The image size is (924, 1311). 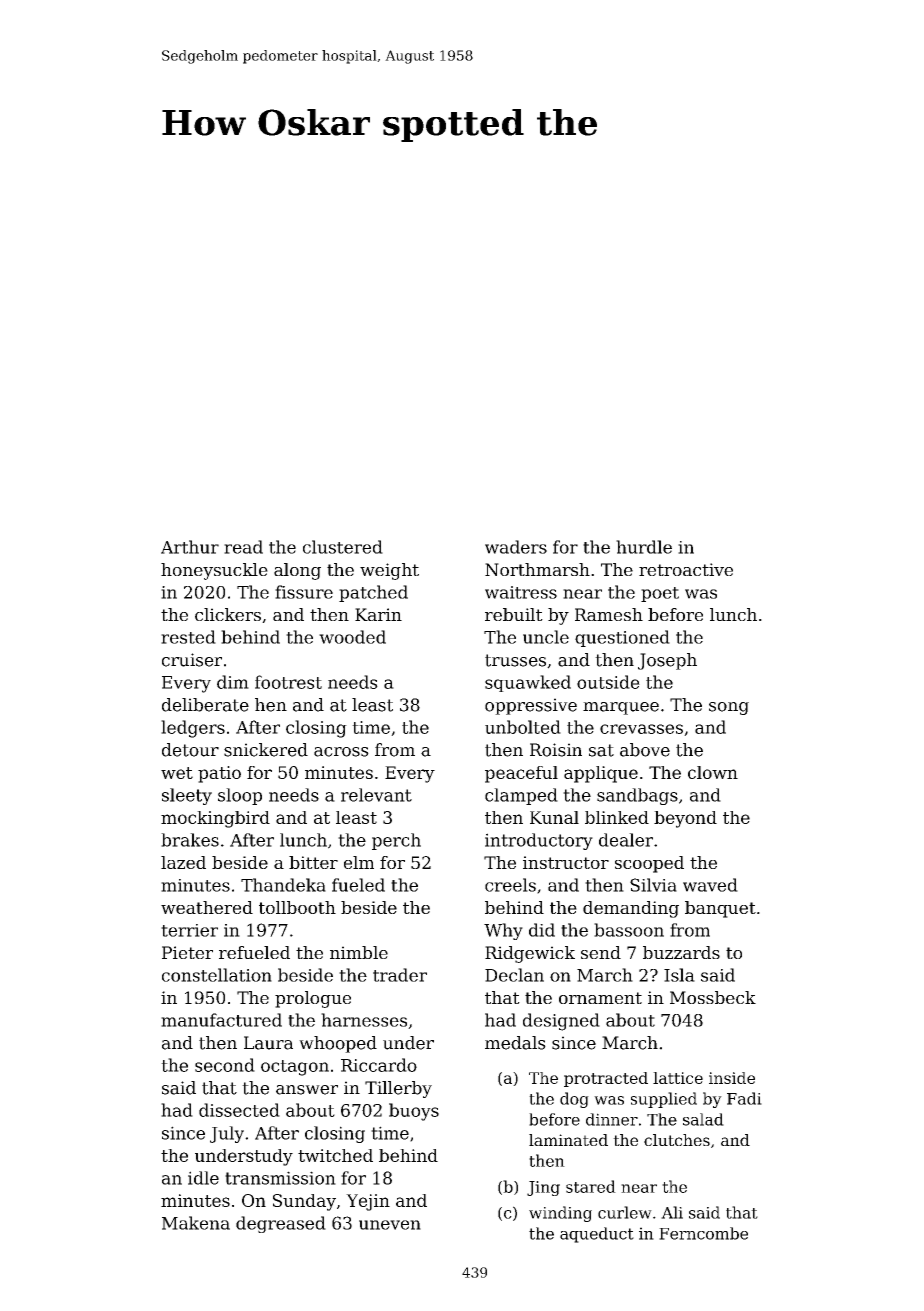 I want to click on Jing, so click(x=543, y=1188).
